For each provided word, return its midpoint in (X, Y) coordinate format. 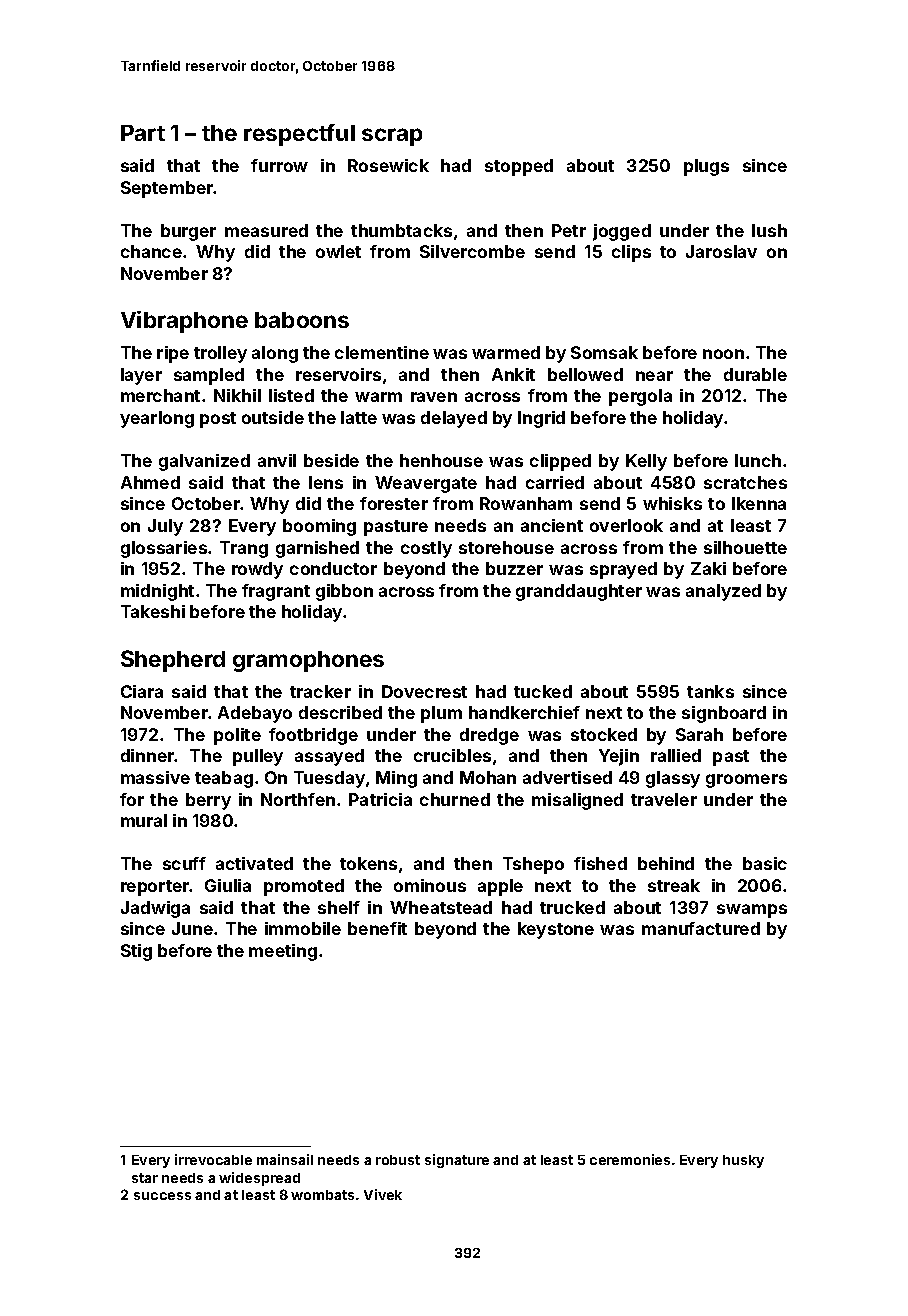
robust (398, 1160)
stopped (519, 167)
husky (743, 1161)
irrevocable (213, 1159)
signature (457, 1161)
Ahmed (150, 482)
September (167, 189)
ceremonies (630, 1159)
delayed (454, 419)
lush (769, 230)
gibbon (344, 592)
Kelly (646, 462)
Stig (136, 952)
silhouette (745, 547)
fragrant (276, 592)
